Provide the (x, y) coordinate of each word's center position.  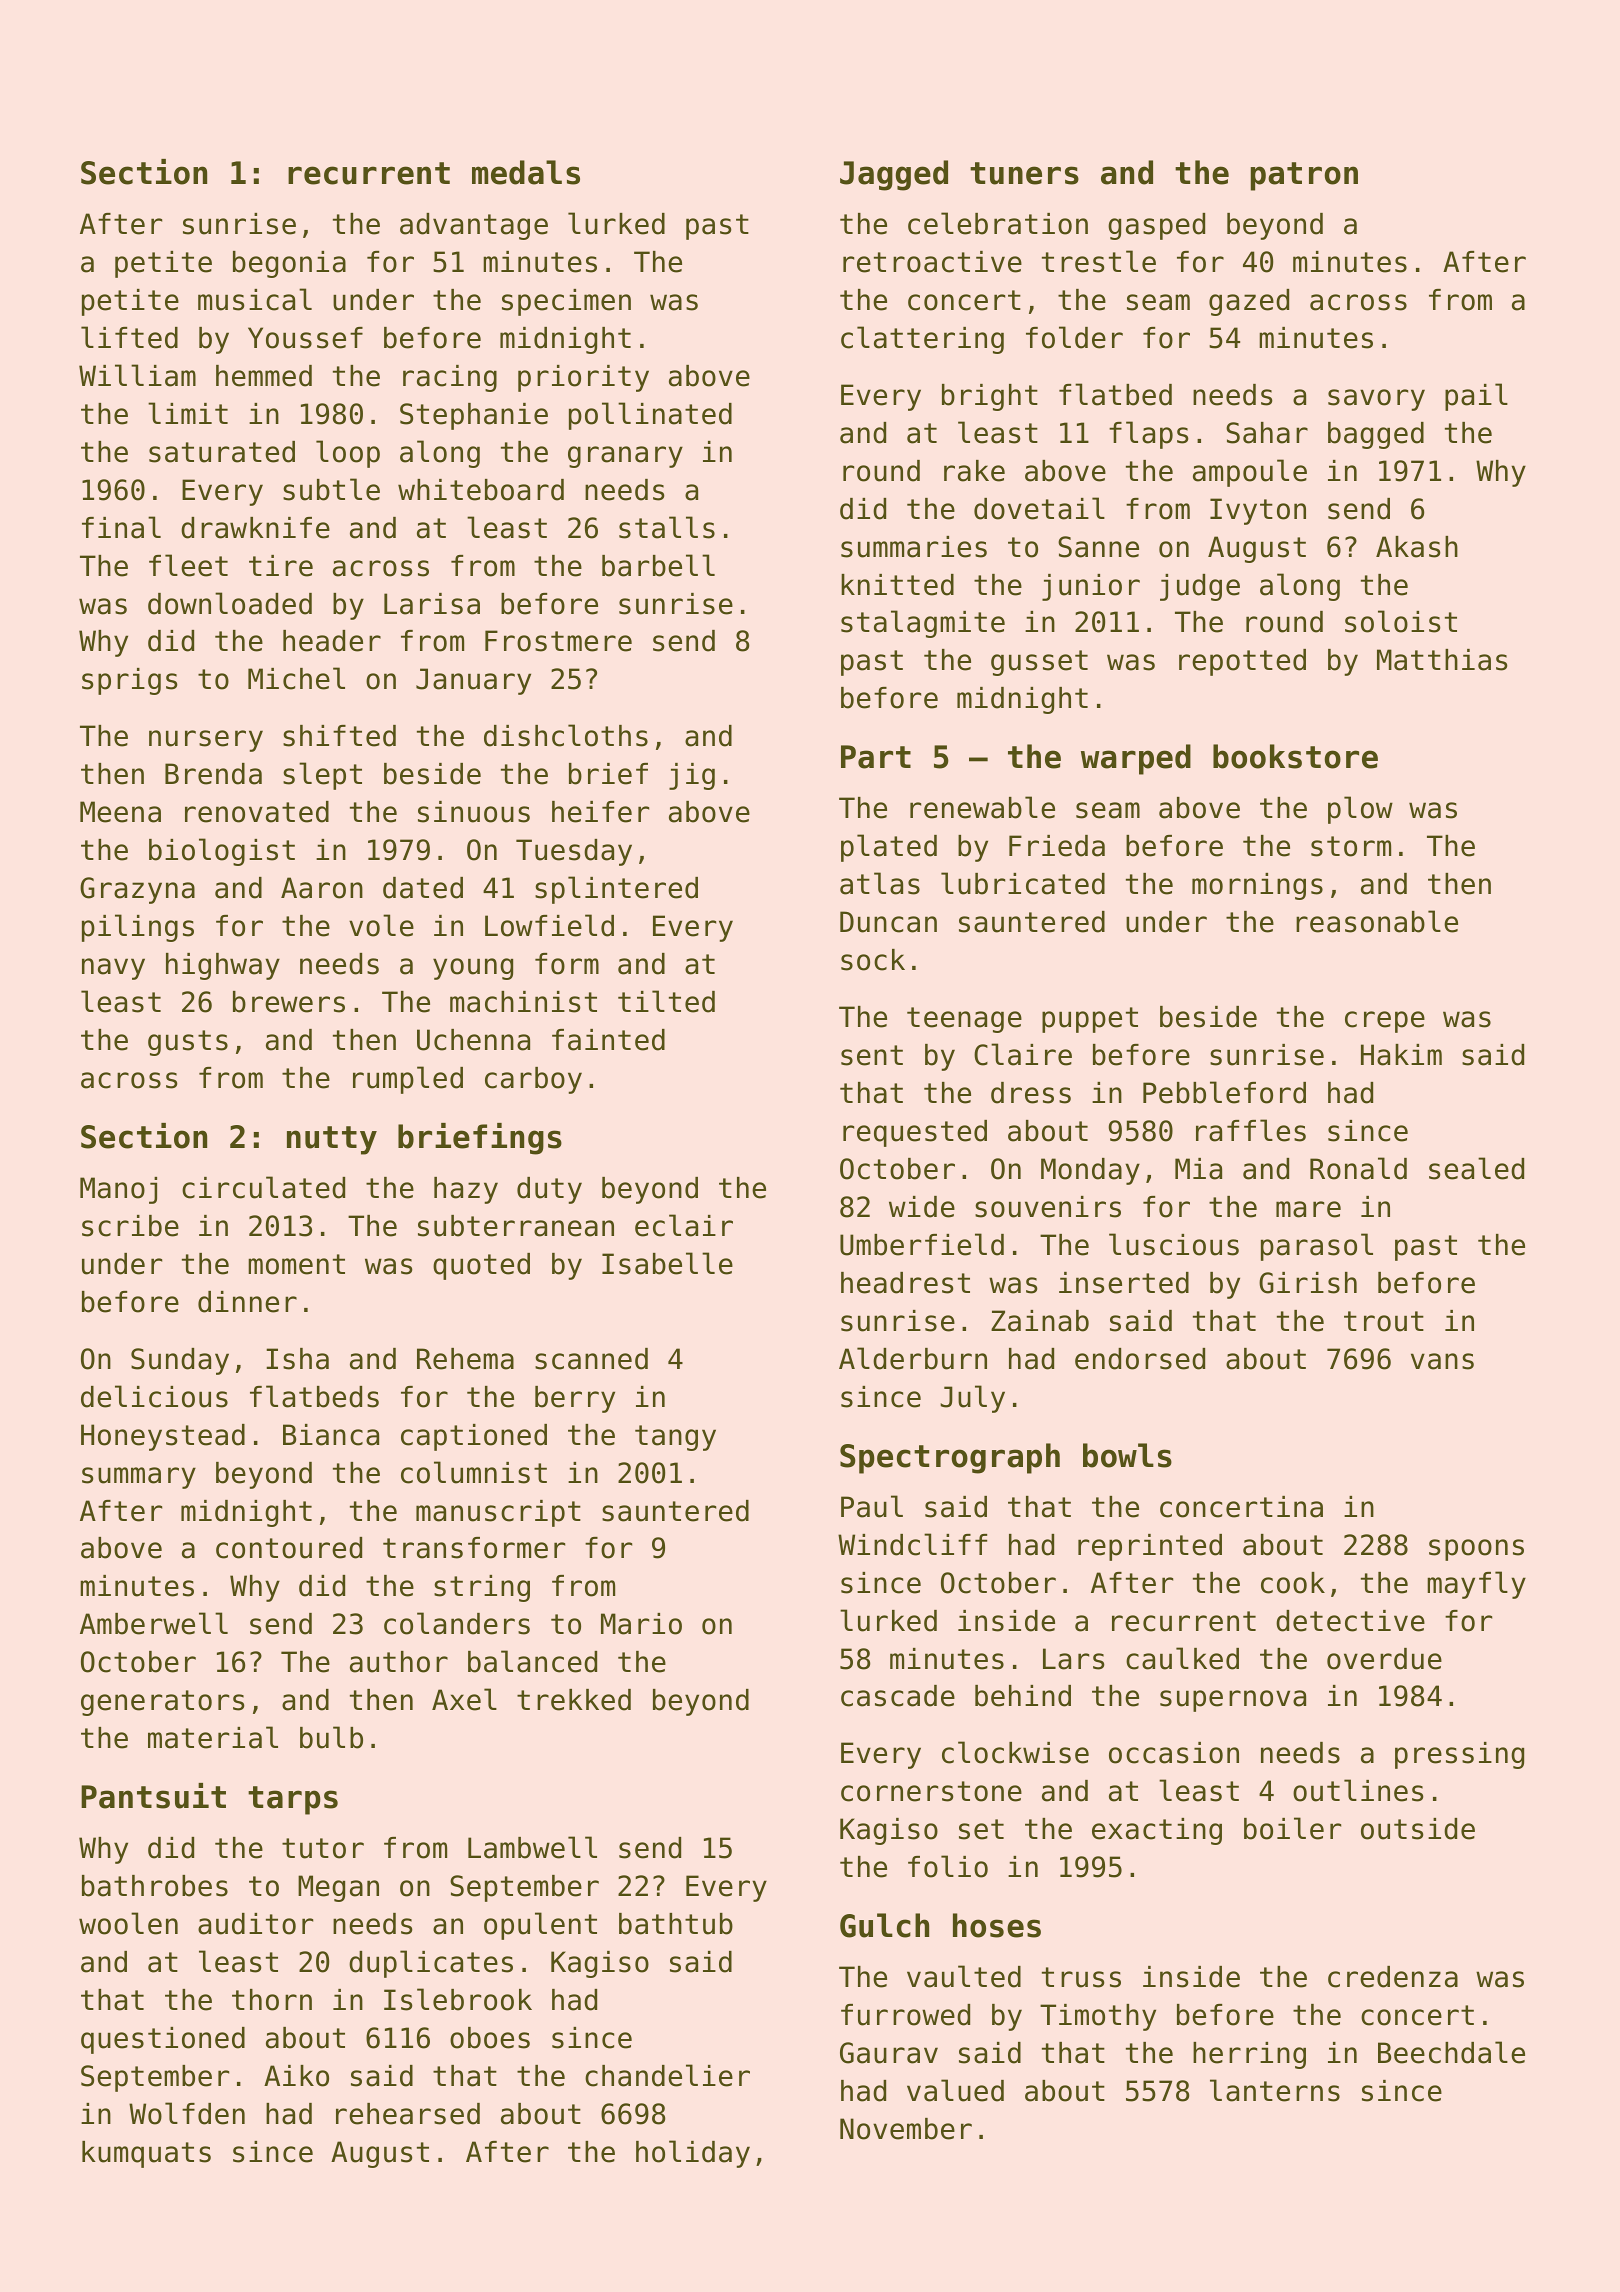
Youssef (305, 338)
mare (1308, 1209)
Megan (338, 1888)
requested (915, 1133)
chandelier (667, 2075)
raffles (1251, 1130)
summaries (914, 547)
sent (872, 1055)
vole (381, 925)
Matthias (1442, 660)
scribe (130, 1226)
